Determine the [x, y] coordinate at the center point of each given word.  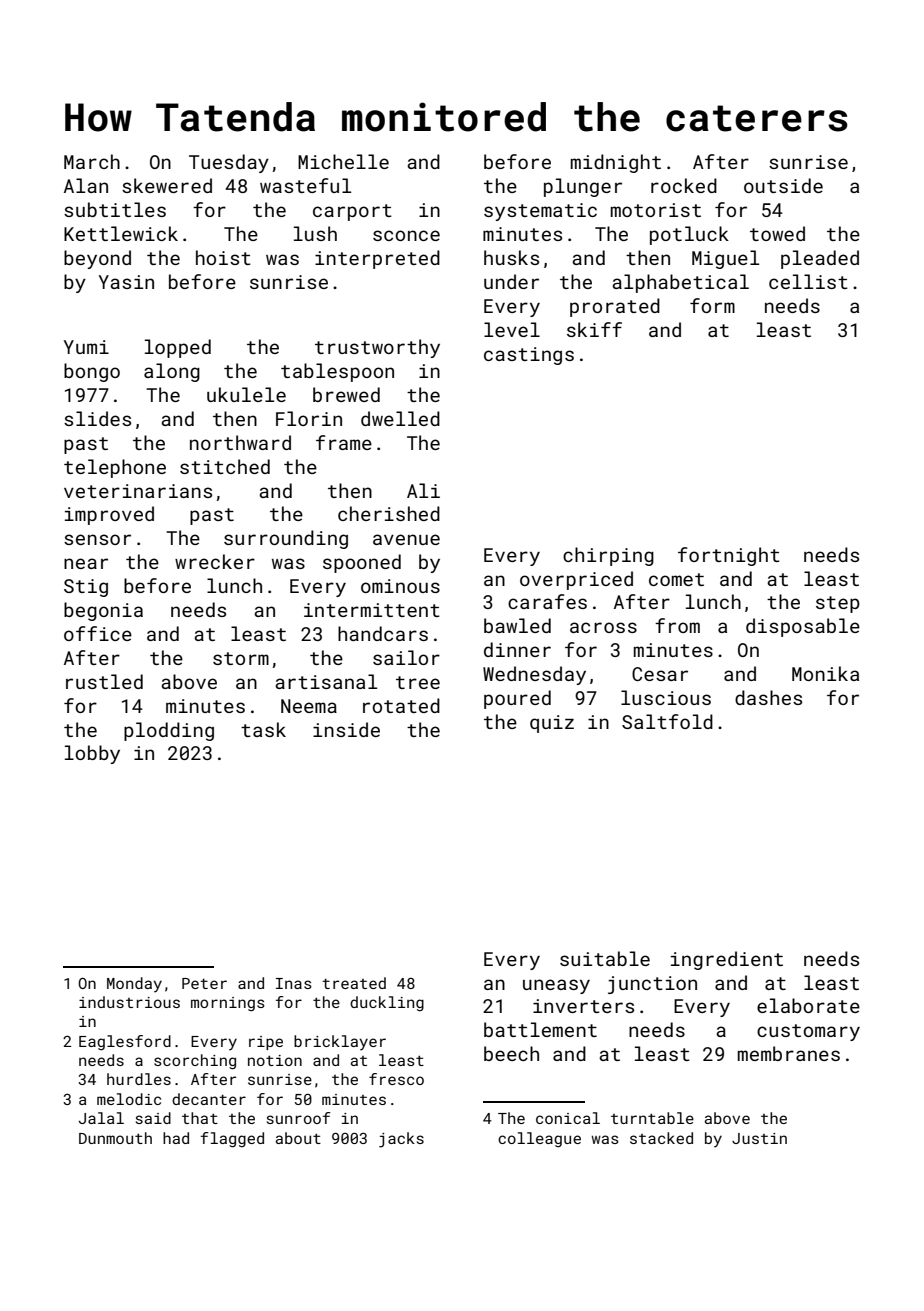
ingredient [727, 960]
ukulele [246, 394]
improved [109, 515]
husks [511, 257]
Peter [204, 983]
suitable [605, 958]
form [712, 305]
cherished [389, 513]
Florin [309, 418]
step [838, 604]
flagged [232, 1140]
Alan [86, 185]
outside [783, 185]
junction [652, 985]
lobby [92, 754]
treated [354, 983]
